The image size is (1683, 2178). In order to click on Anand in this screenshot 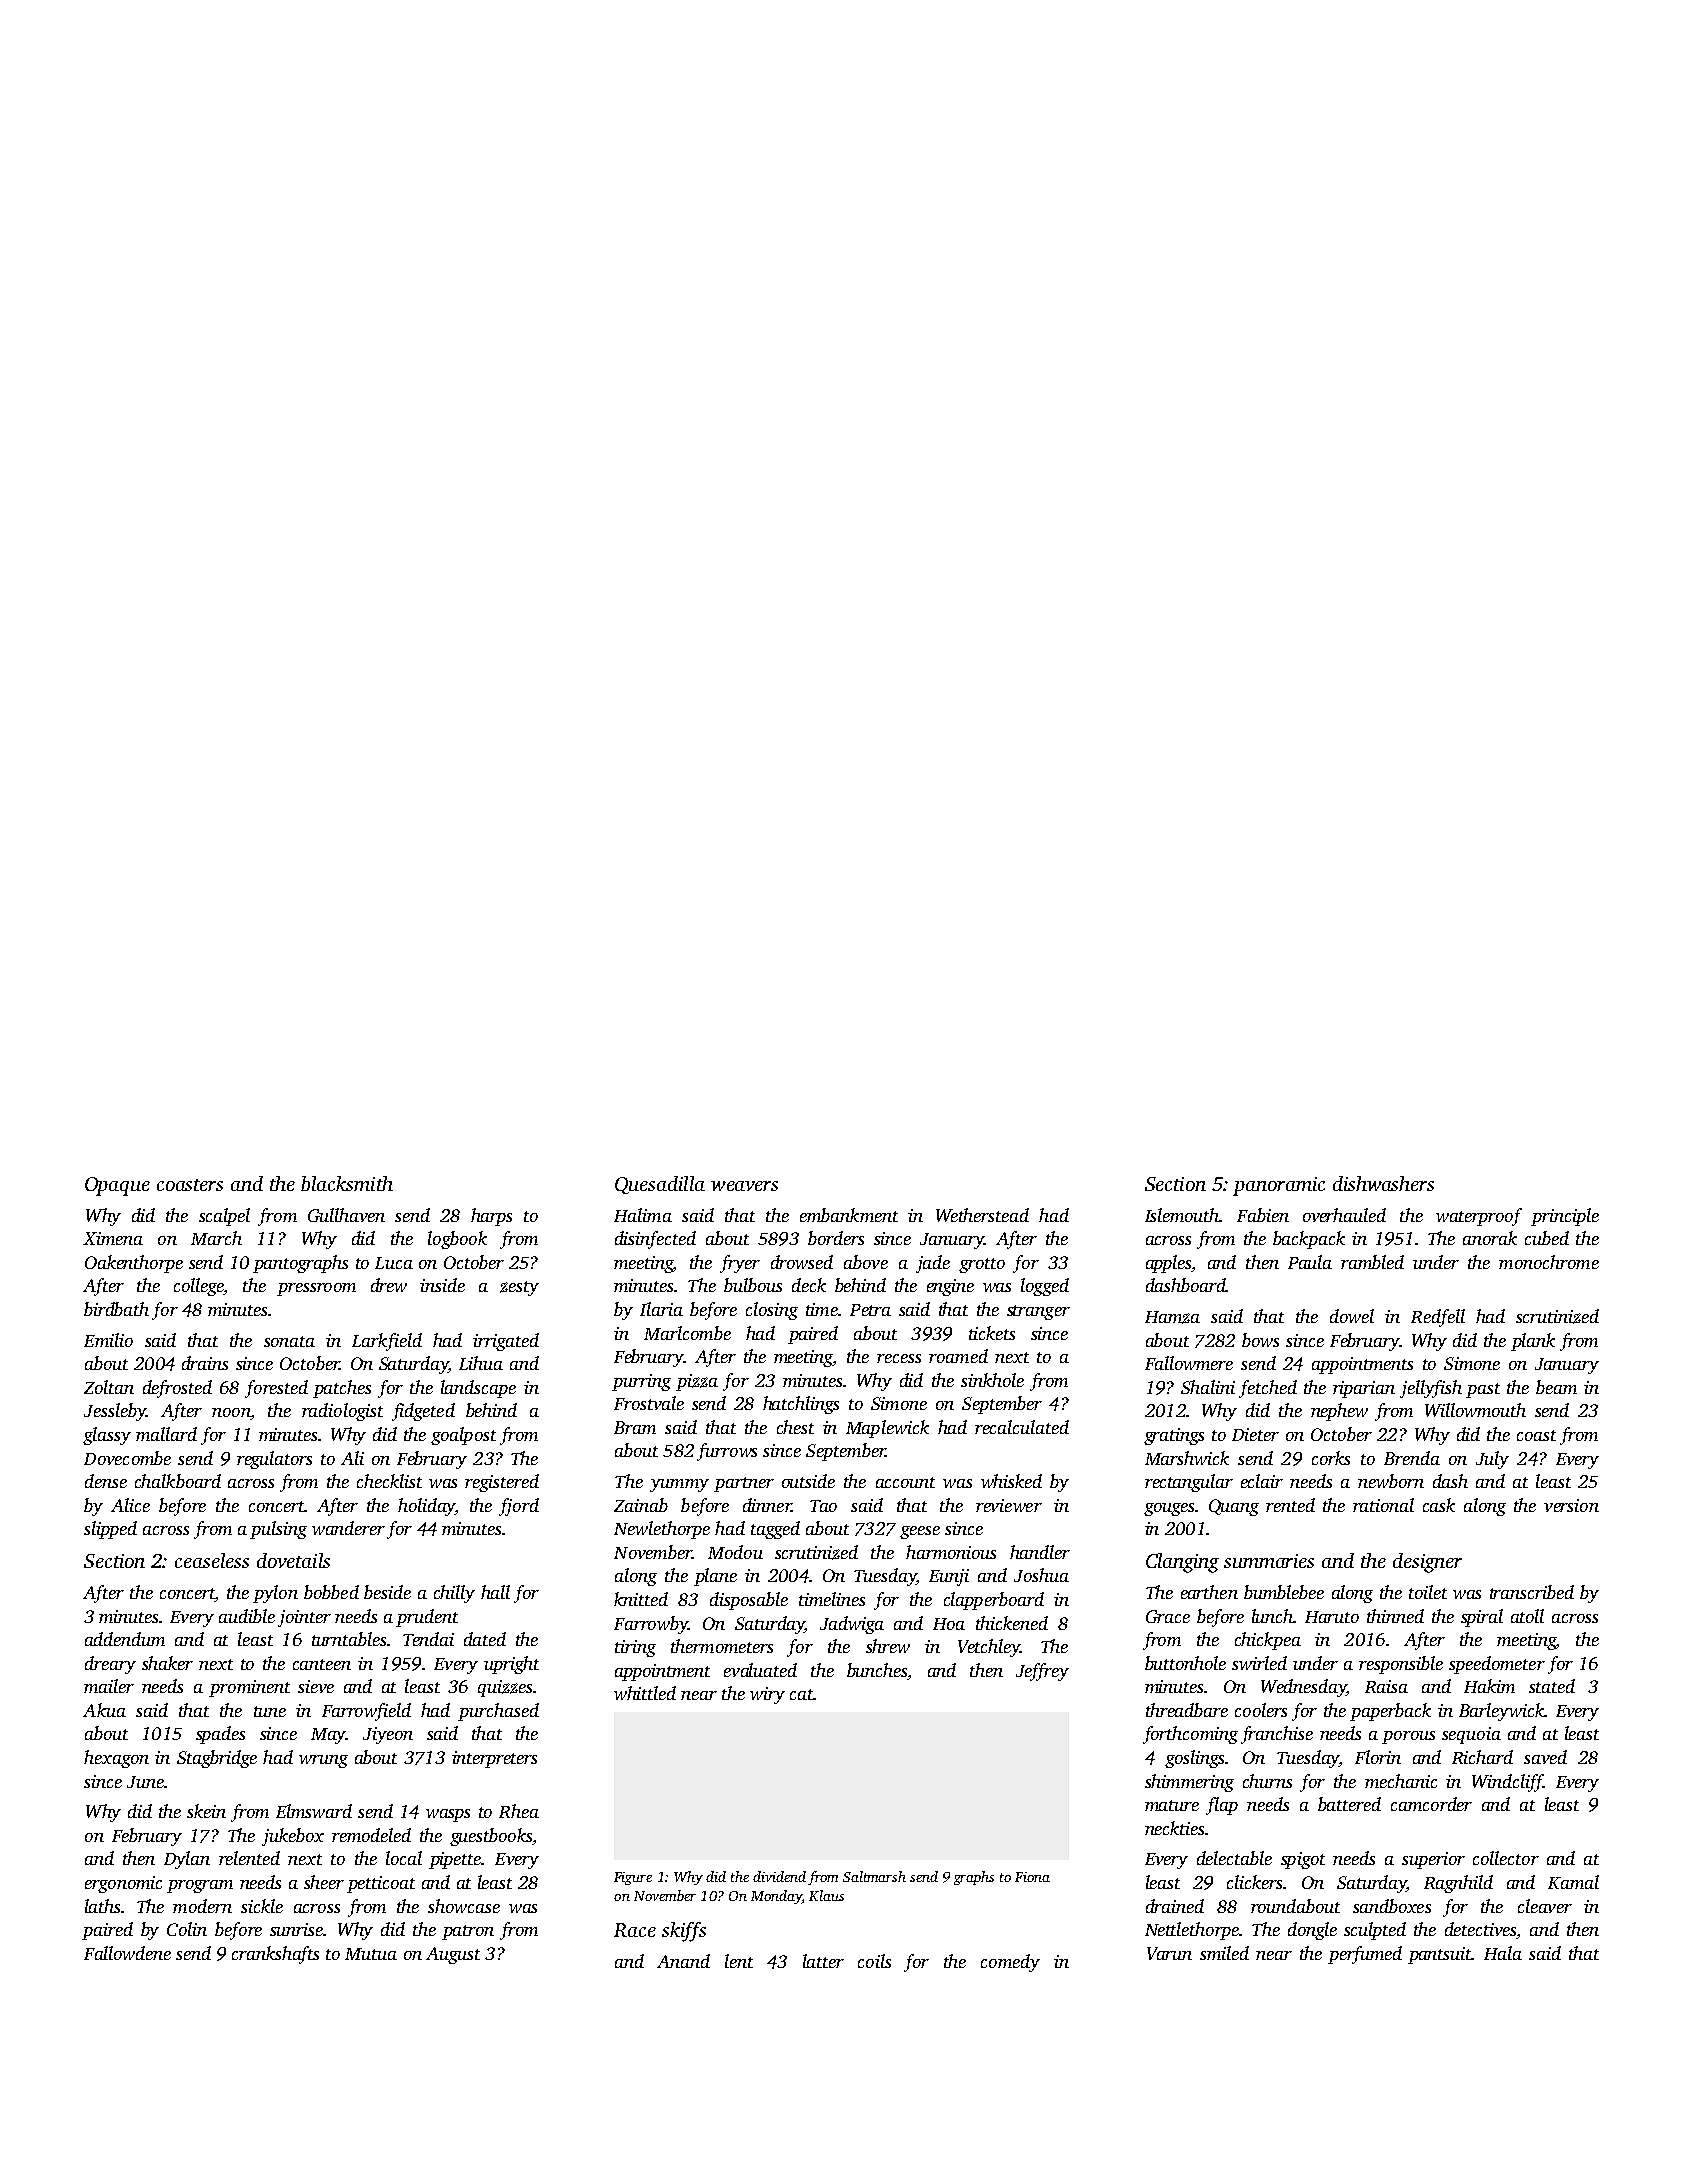, I will do `click(683, 1961)`.
